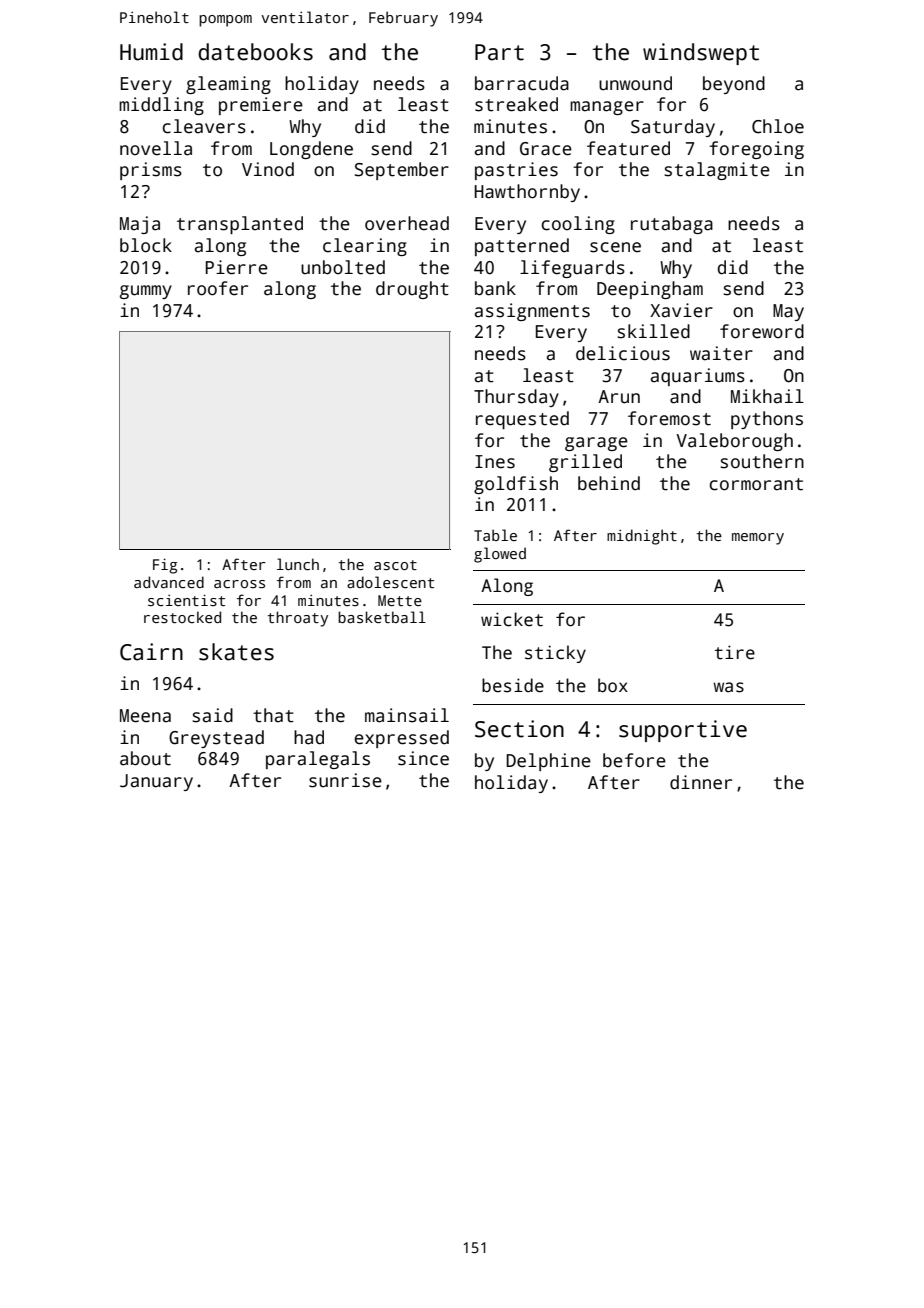  What do you see at coordinates (343, 267) in the screenshot?
I see `unbolted` at bounding box center [343, 267].
